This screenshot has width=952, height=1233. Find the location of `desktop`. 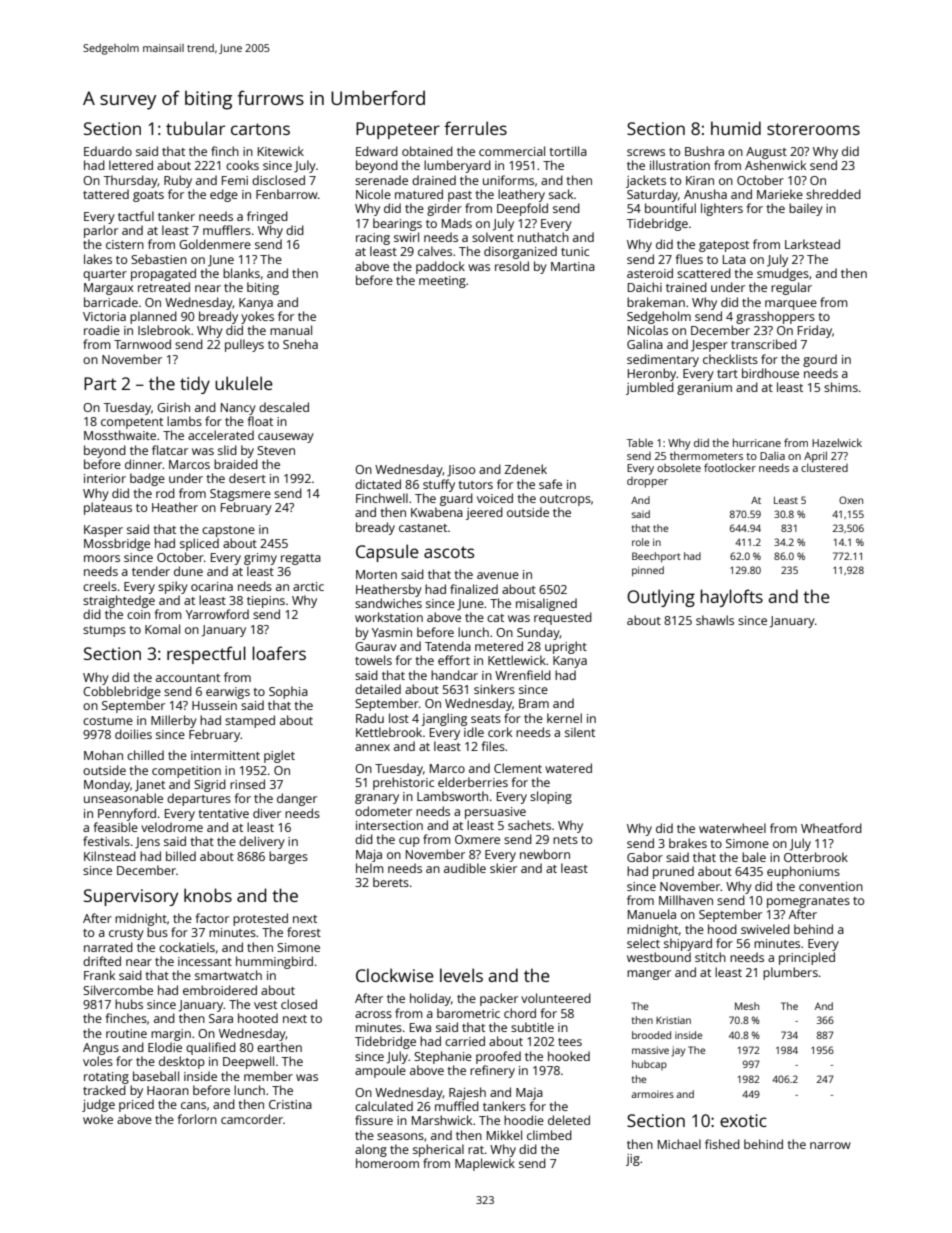

desktop is located at coordinates (182, 1062).
